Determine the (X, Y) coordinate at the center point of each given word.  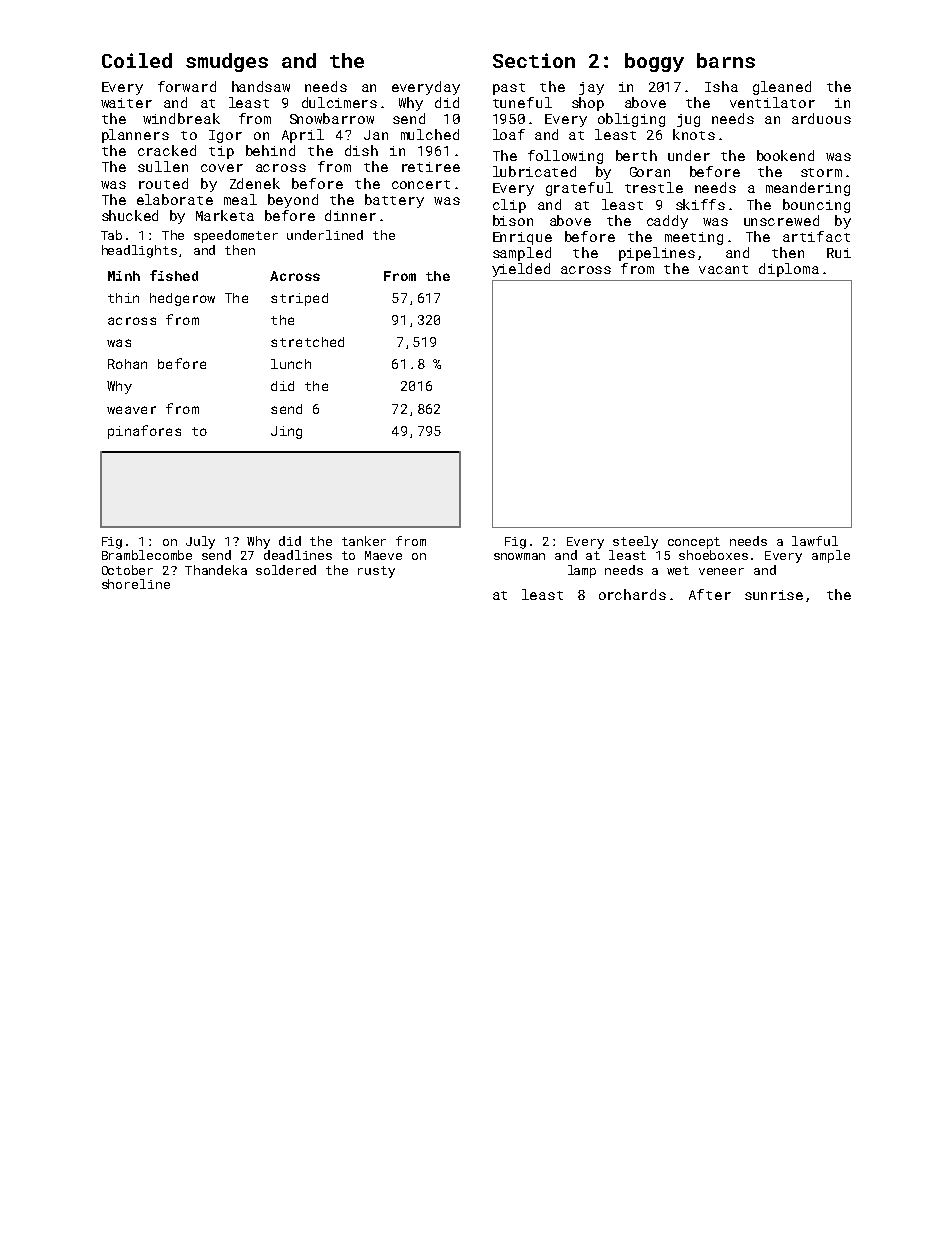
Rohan (127, 364)
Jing (286, 432)
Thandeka (216, 570)
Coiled (137, 60)
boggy (654, 62)
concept (694, 543)
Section (534, 60)
